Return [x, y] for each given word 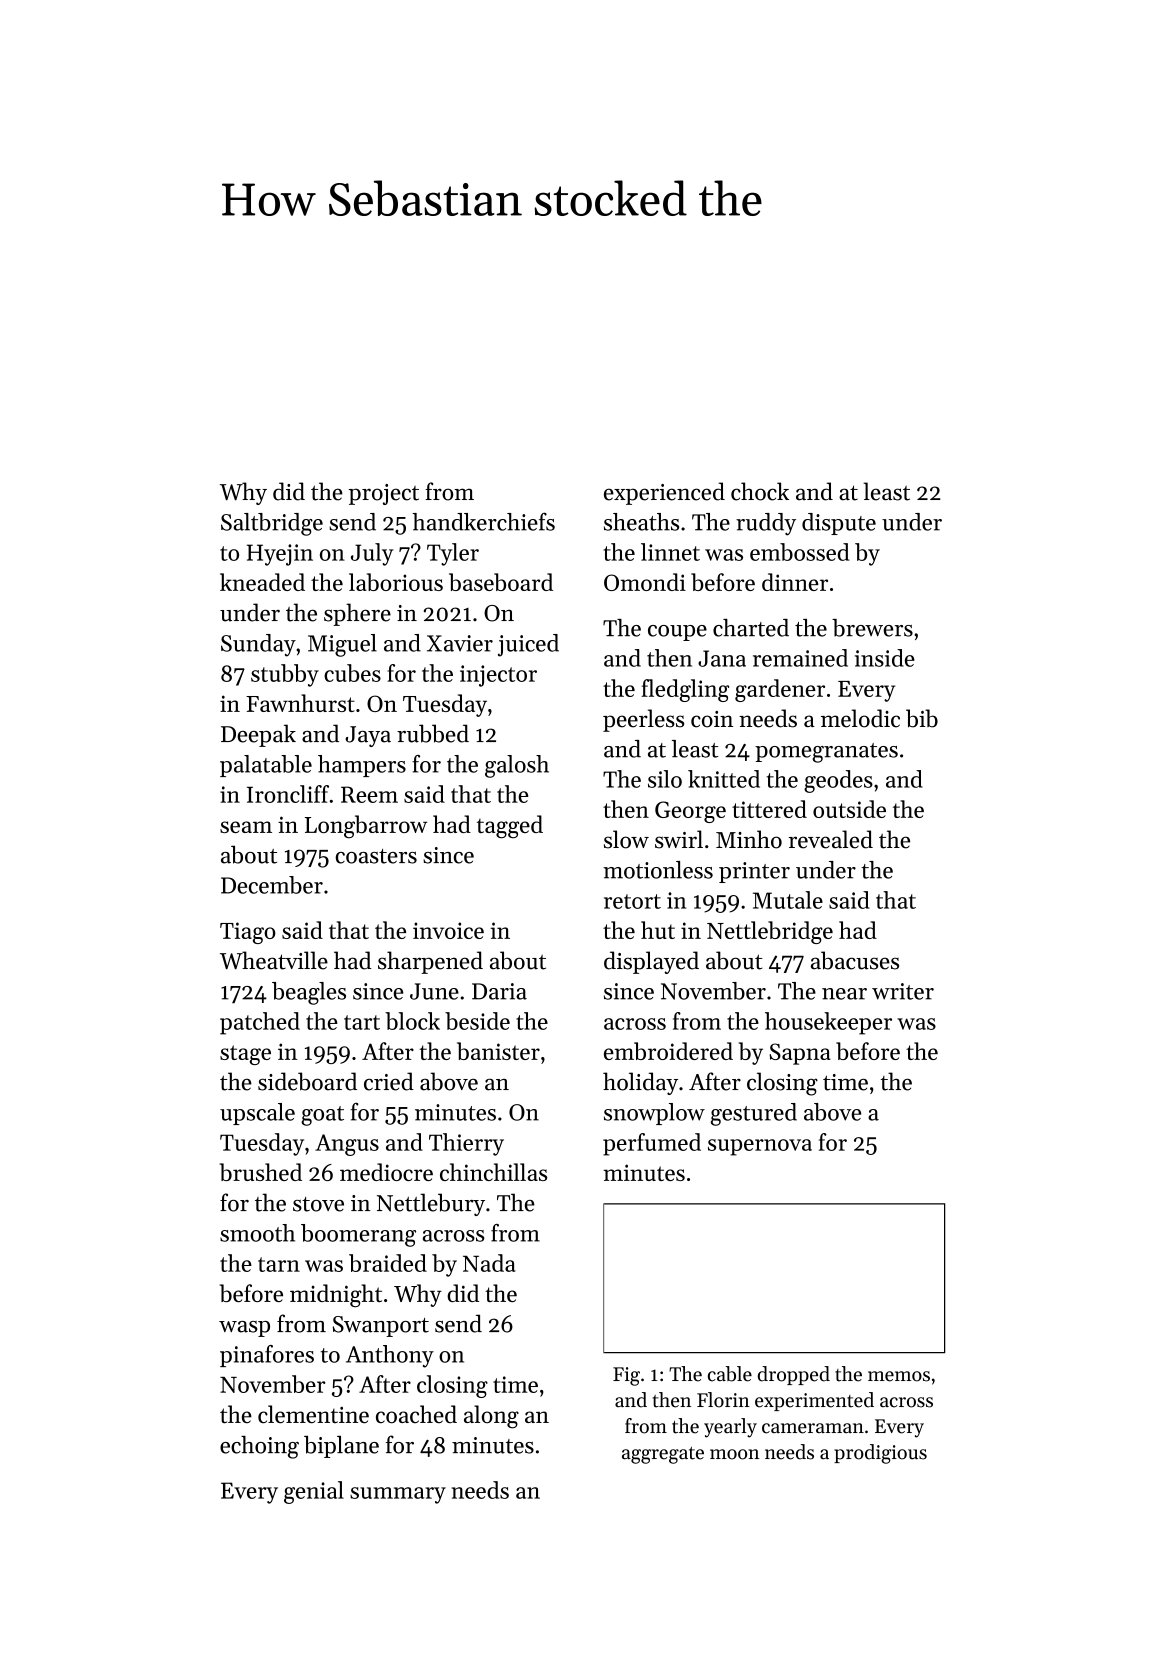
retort [632, 901]
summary [398, 1495]
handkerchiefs [483, 521]
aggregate [663, 1455]
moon [734, 1454]
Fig [626, 1376]
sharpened [430, 962]
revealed [830, 839]
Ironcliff [288, 794]
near [844, 994]
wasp [244, 1329]
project [384, 494]
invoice [448, 930]
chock [760, 491]
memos [899, 1376]
